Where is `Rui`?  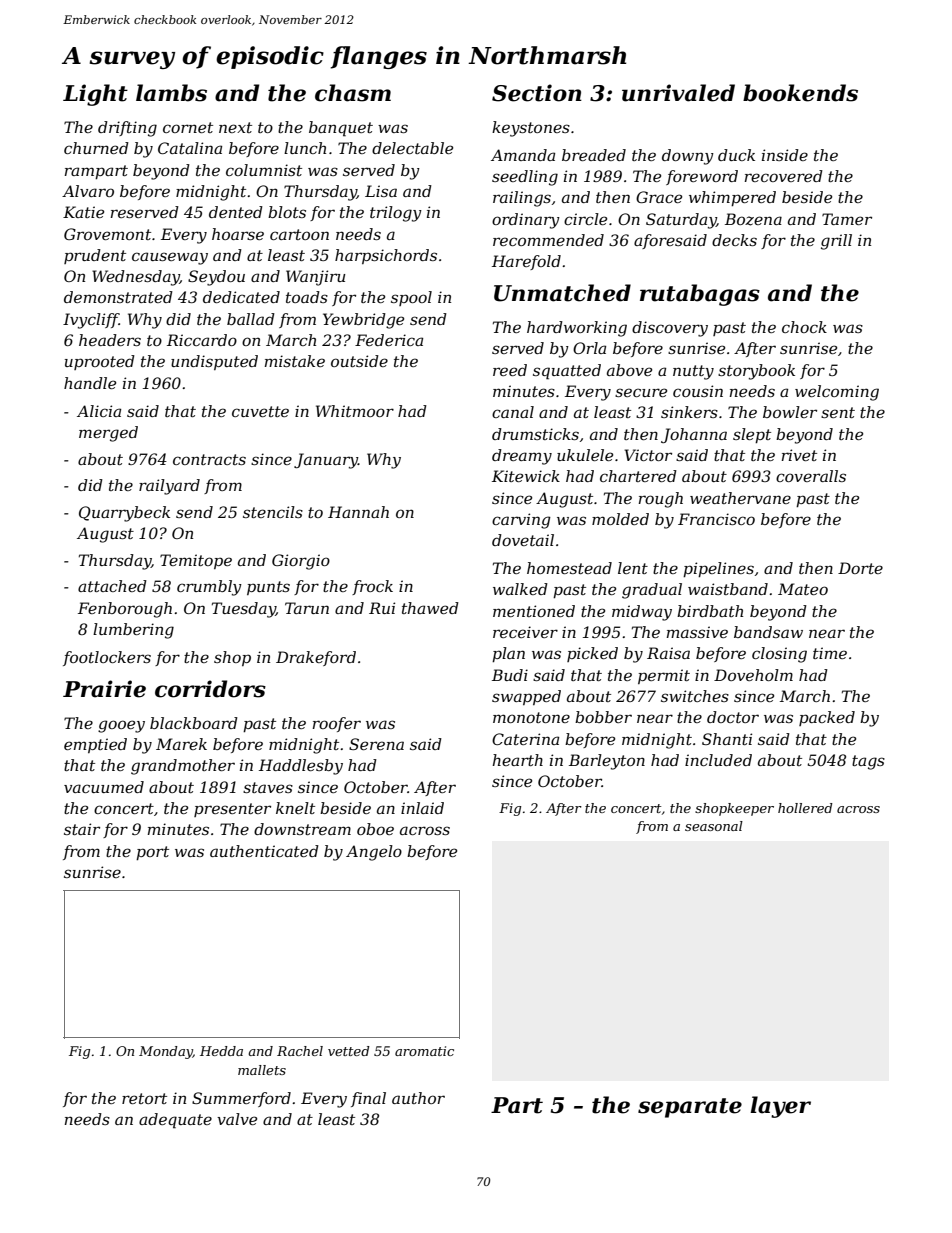
Rui is located at coordinates (382, 608).
